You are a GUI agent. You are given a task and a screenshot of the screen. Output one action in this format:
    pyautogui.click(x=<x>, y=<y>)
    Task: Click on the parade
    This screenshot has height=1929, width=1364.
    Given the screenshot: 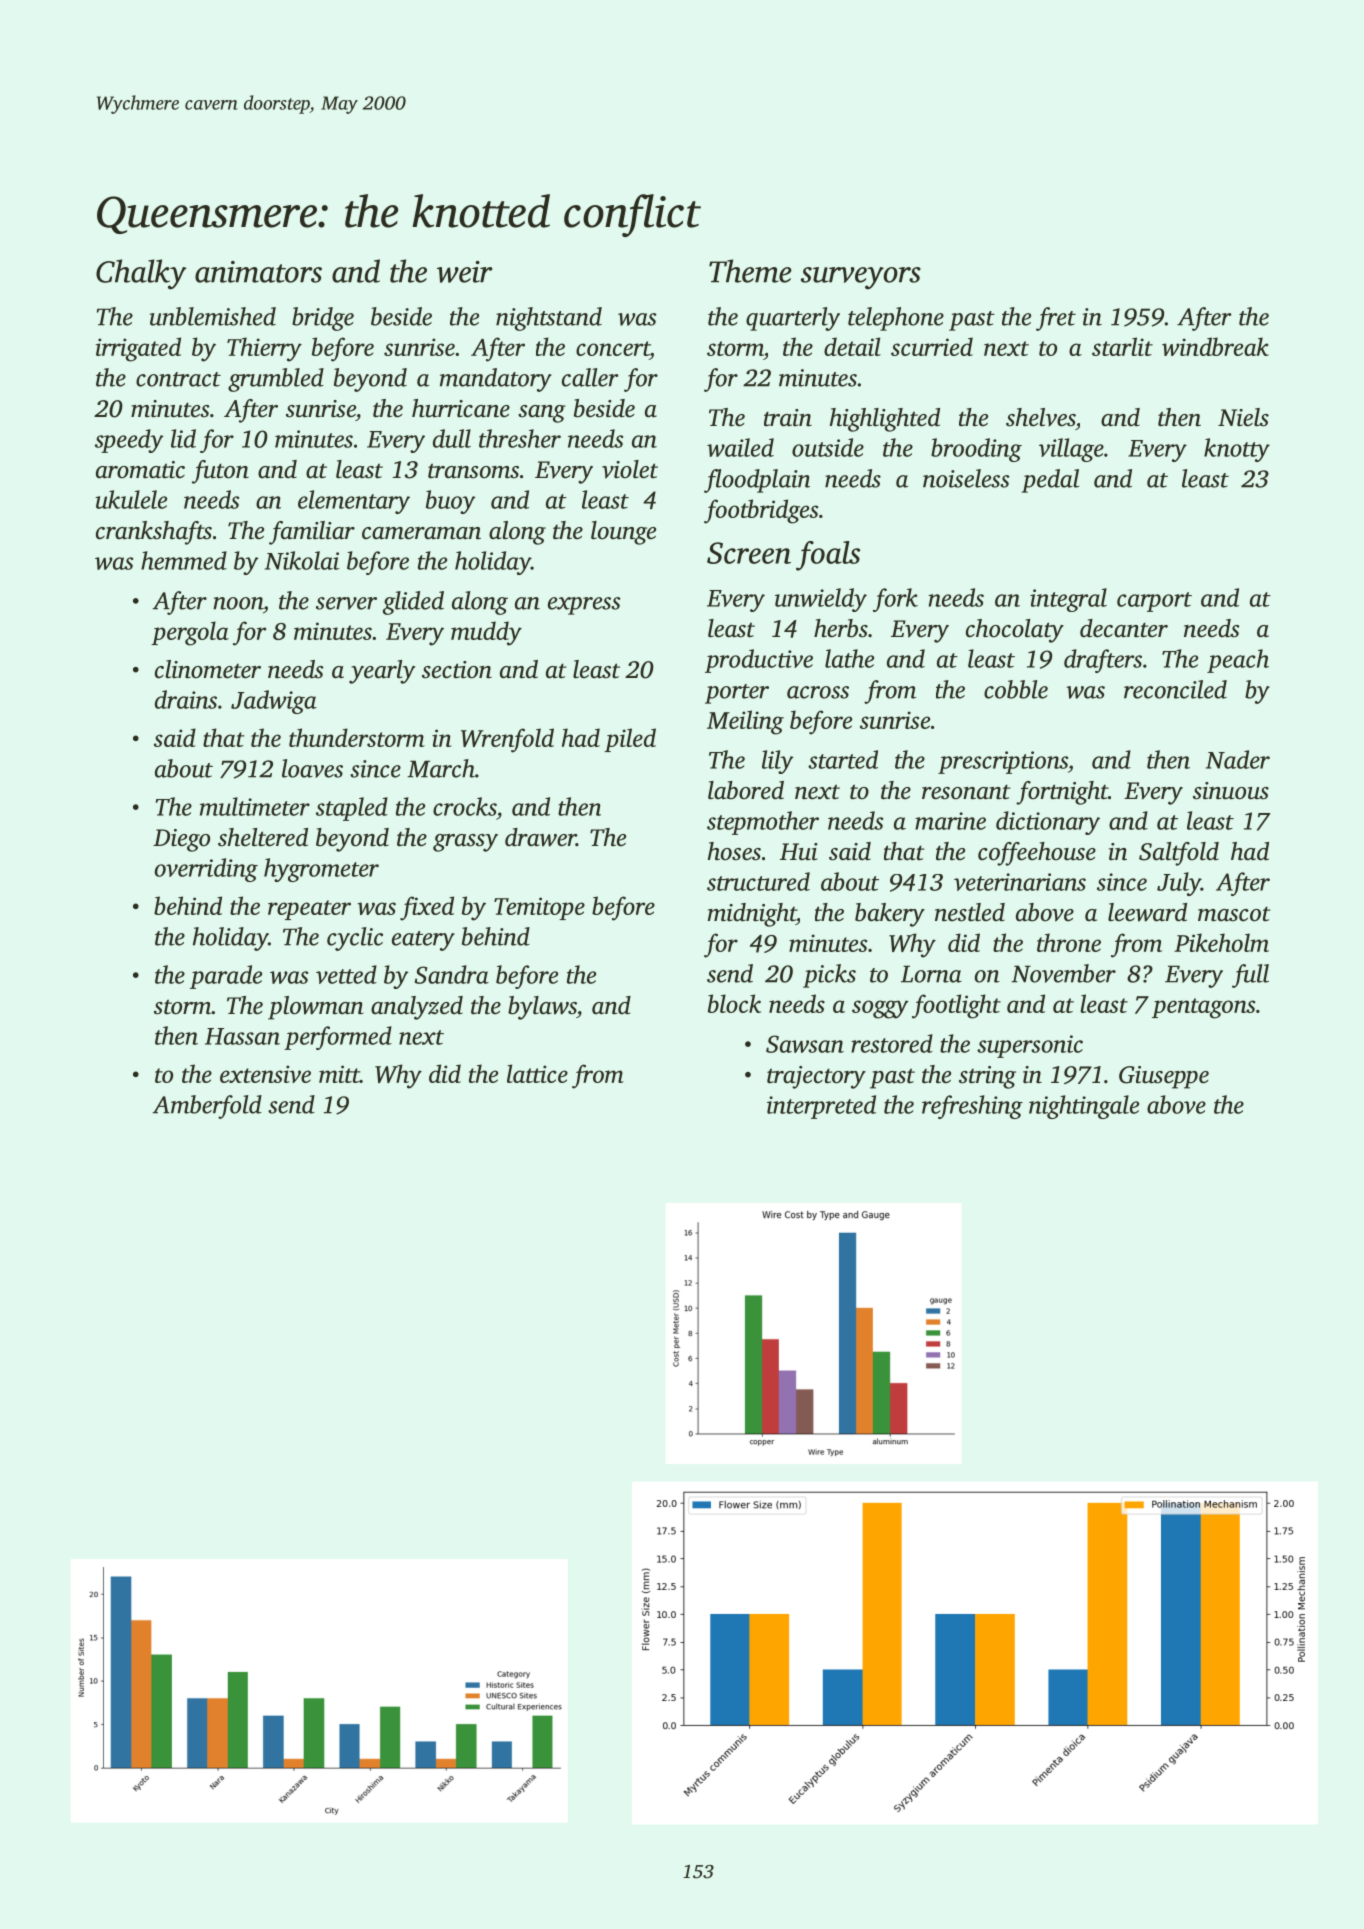 What is the action you would take?
    pyautogui.click(x=226, y=977)
